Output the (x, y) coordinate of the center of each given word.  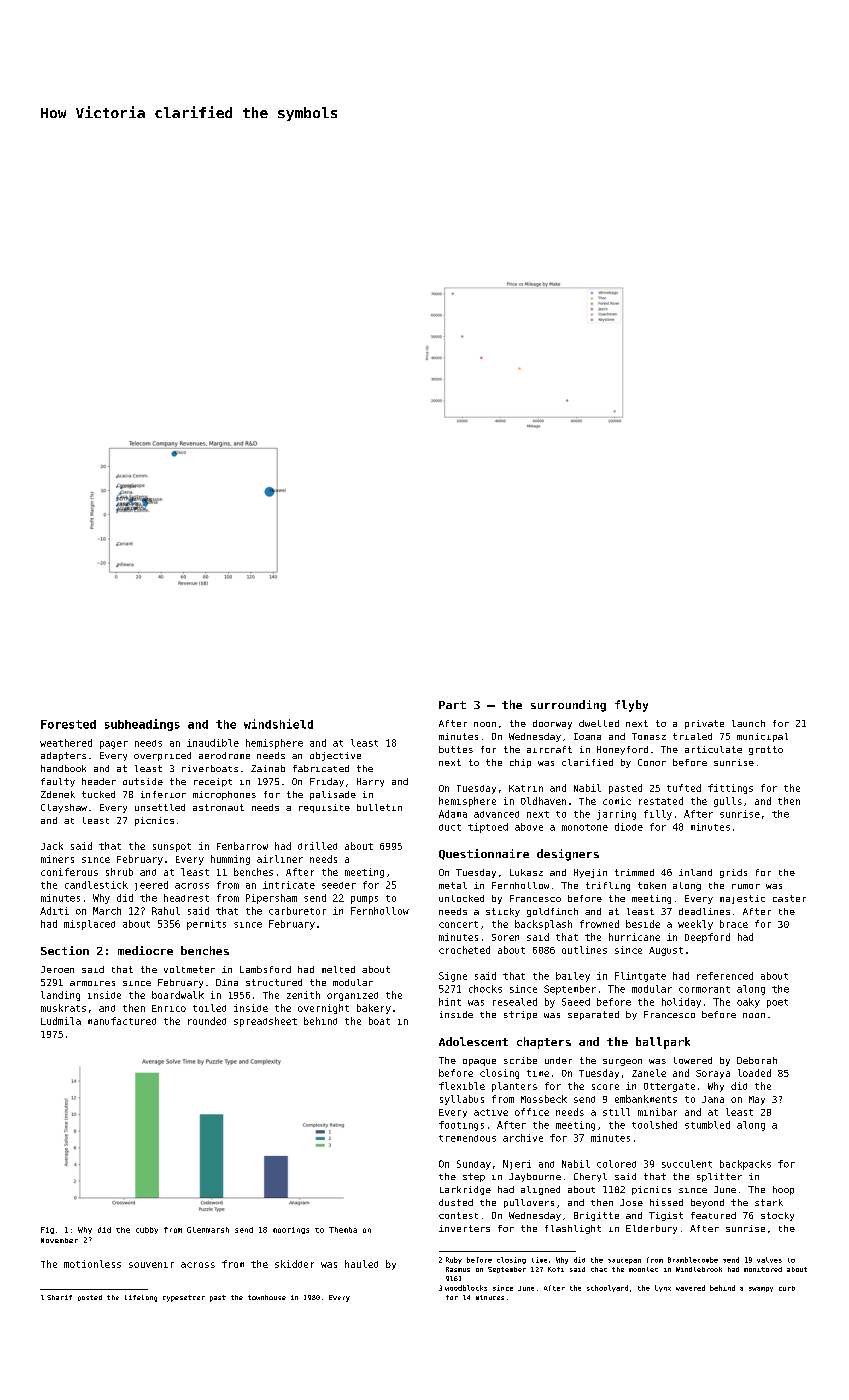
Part (452, 705)
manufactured (122, 1021)
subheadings (142, 725)
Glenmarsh (208, 1230)
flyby (631, 706)
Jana (713, 1099)
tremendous (467, 1138)
